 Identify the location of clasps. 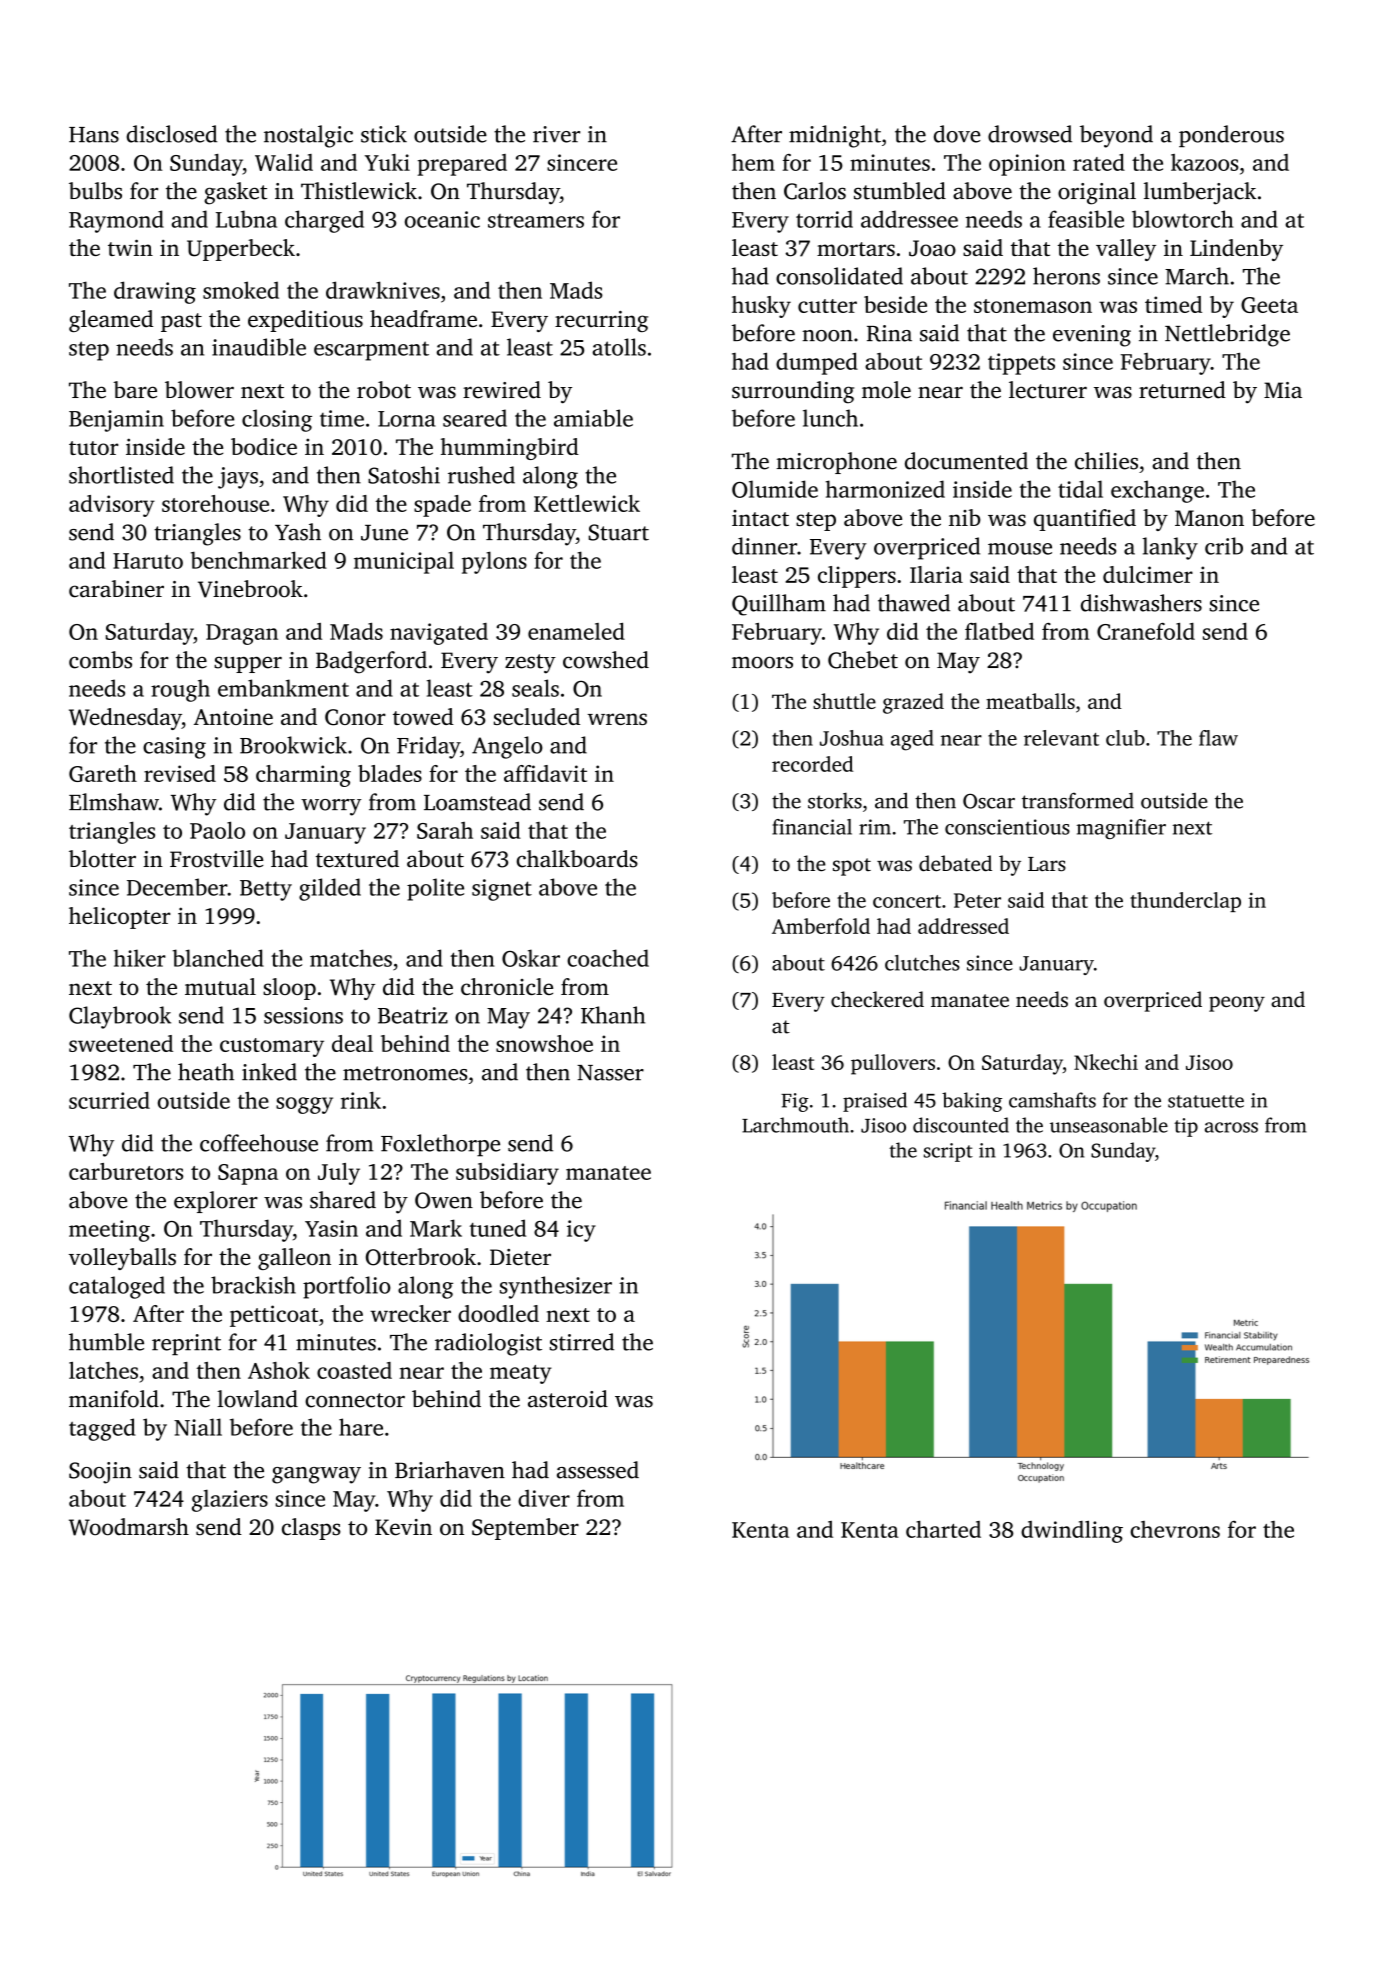
(311, 1529).
